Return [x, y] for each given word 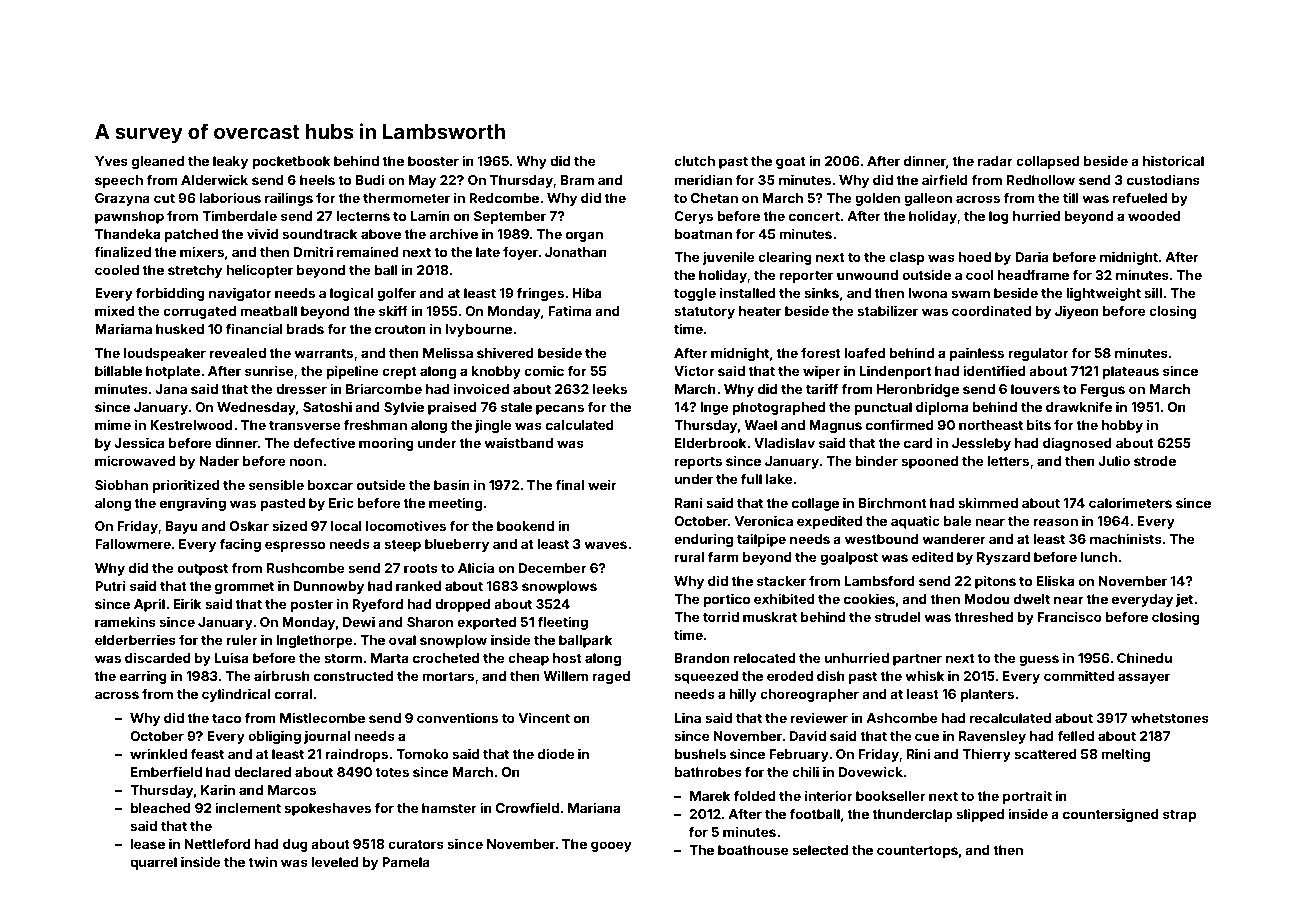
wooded [1154, 216]
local [346, 526]
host [567, 658]
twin [262, 861]
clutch [694, 161]
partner [917, 660]
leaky [230, 162]
